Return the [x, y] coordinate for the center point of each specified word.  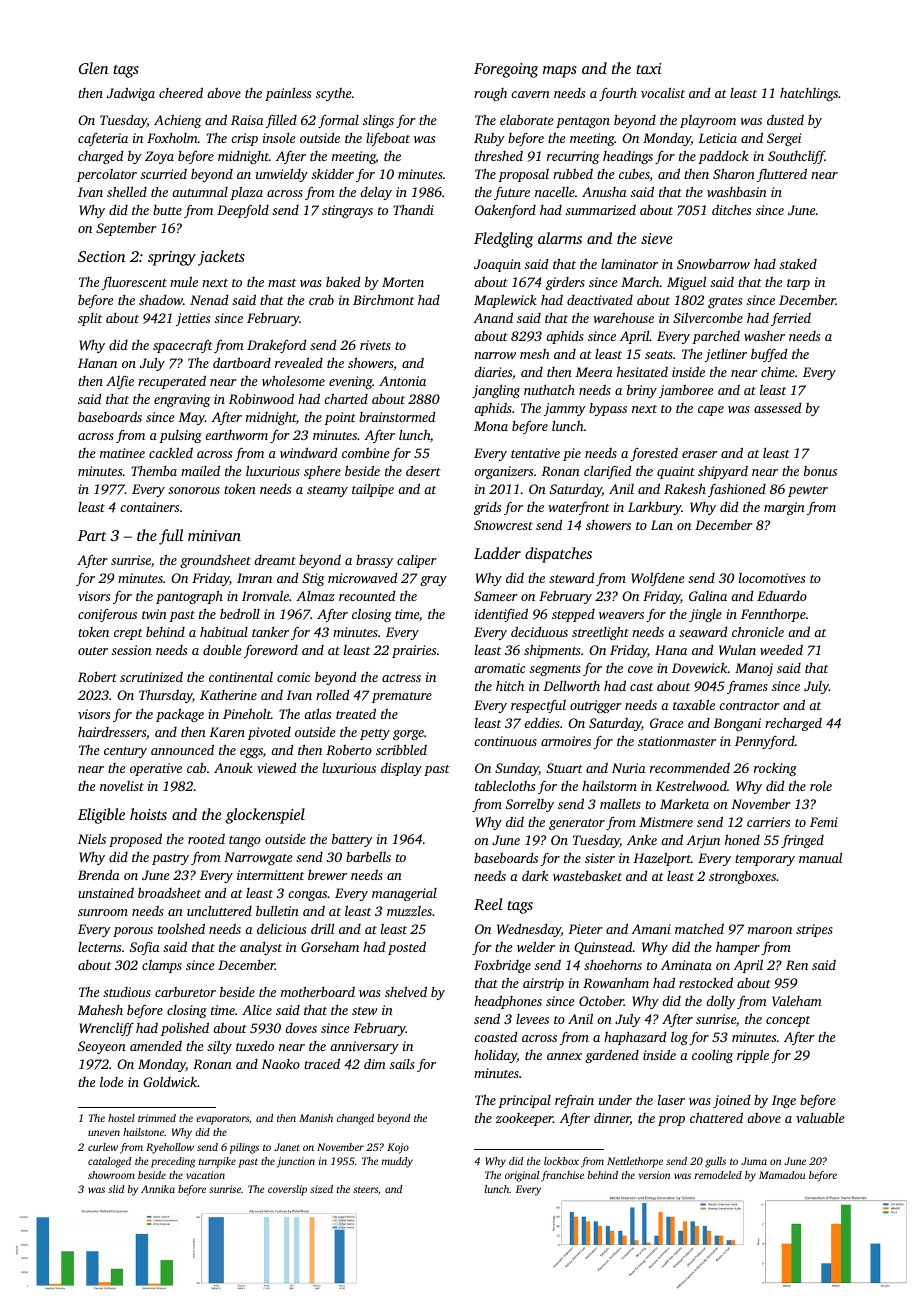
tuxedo [255, 1046]
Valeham [797, 1001]
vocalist [663, 92]
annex [564, 1056]
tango [245, 841]
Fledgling [503, 240]
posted [407, 948]
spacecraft [183, 346]
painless [288, 94]
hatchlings [809, 94]
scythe [334, 94]
